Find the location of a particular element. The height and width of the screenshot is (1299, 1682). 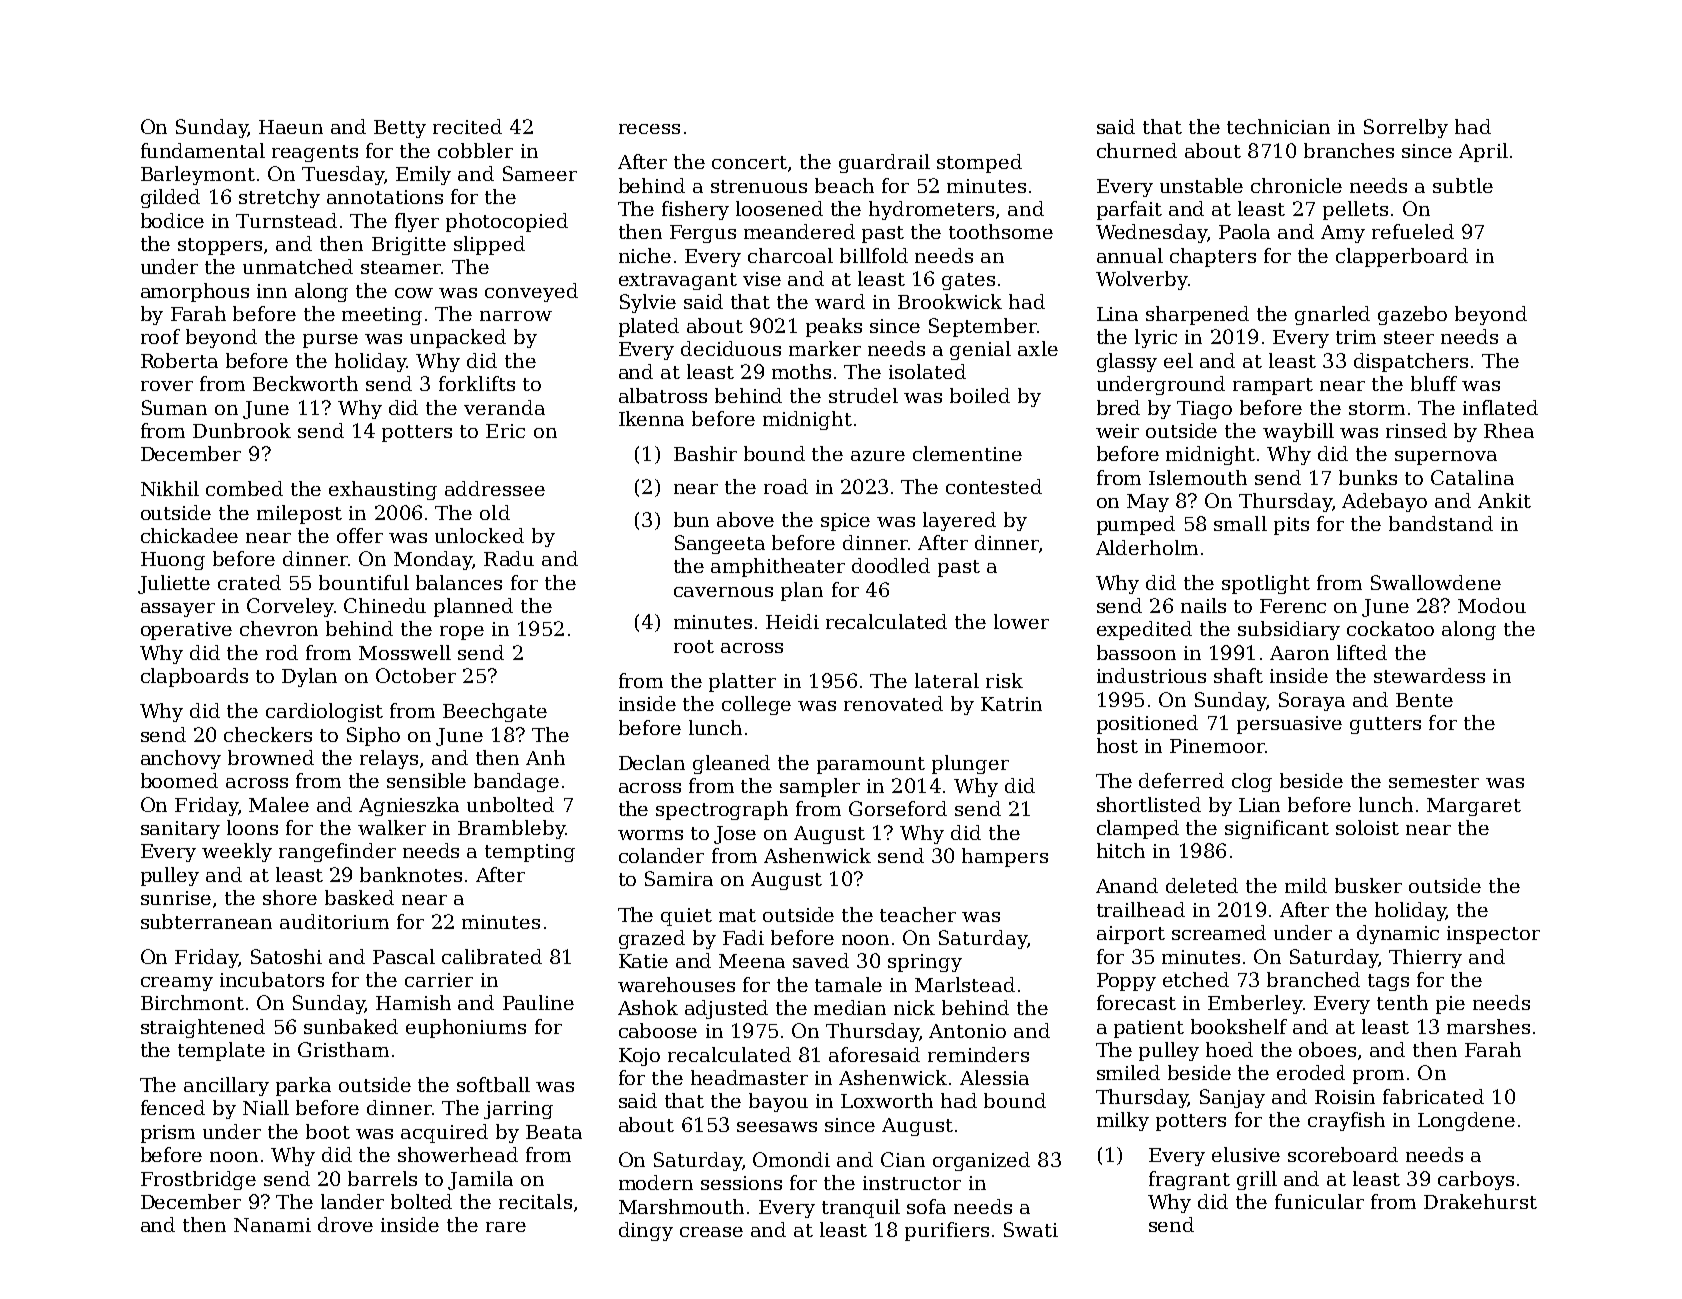

stomped is located at coordinates (979, 163).
